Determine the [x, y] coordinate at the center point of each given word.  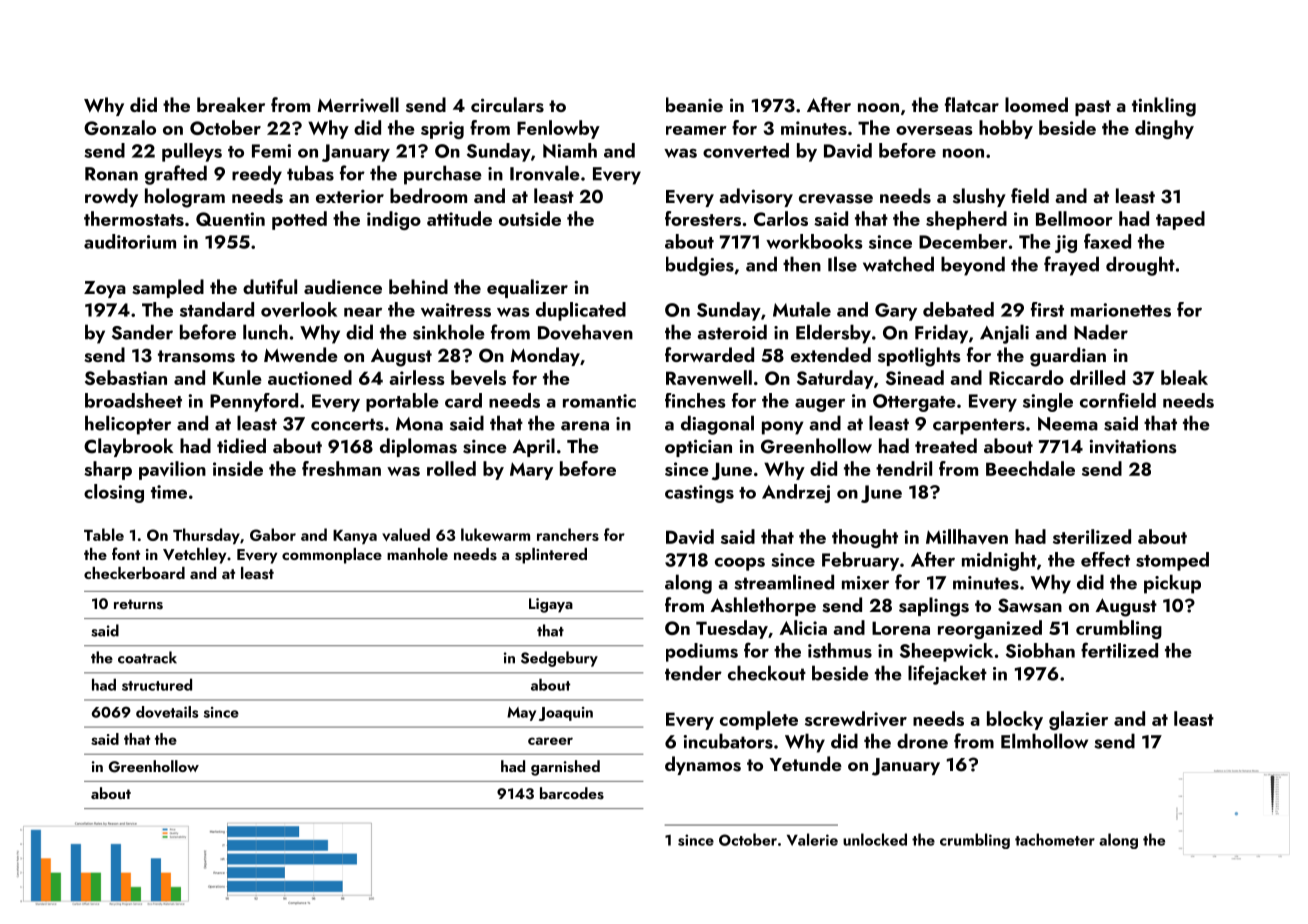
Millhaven [967, 537]
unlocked [875, 839]
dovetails [167, 712]
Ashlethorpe [763, 606]
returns [138, 604]
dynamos [703, 765]
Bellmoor [1074, 218]
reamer [696, 130]
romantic [599, 401]
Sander [142, 332]
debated [958, 309]
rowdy [111, 197]
